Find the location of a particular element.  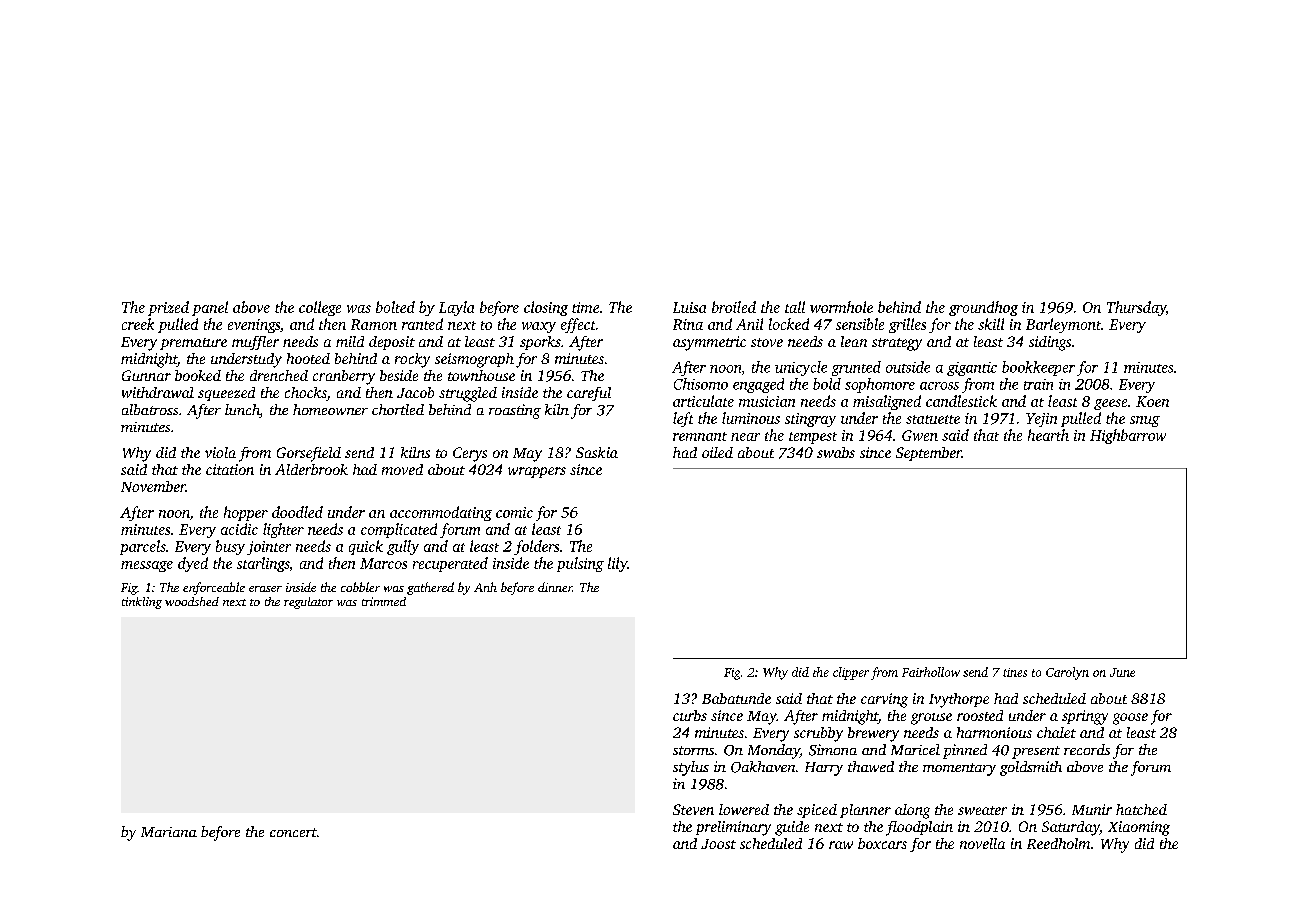

tines is located at coordinates (1015, 672).
